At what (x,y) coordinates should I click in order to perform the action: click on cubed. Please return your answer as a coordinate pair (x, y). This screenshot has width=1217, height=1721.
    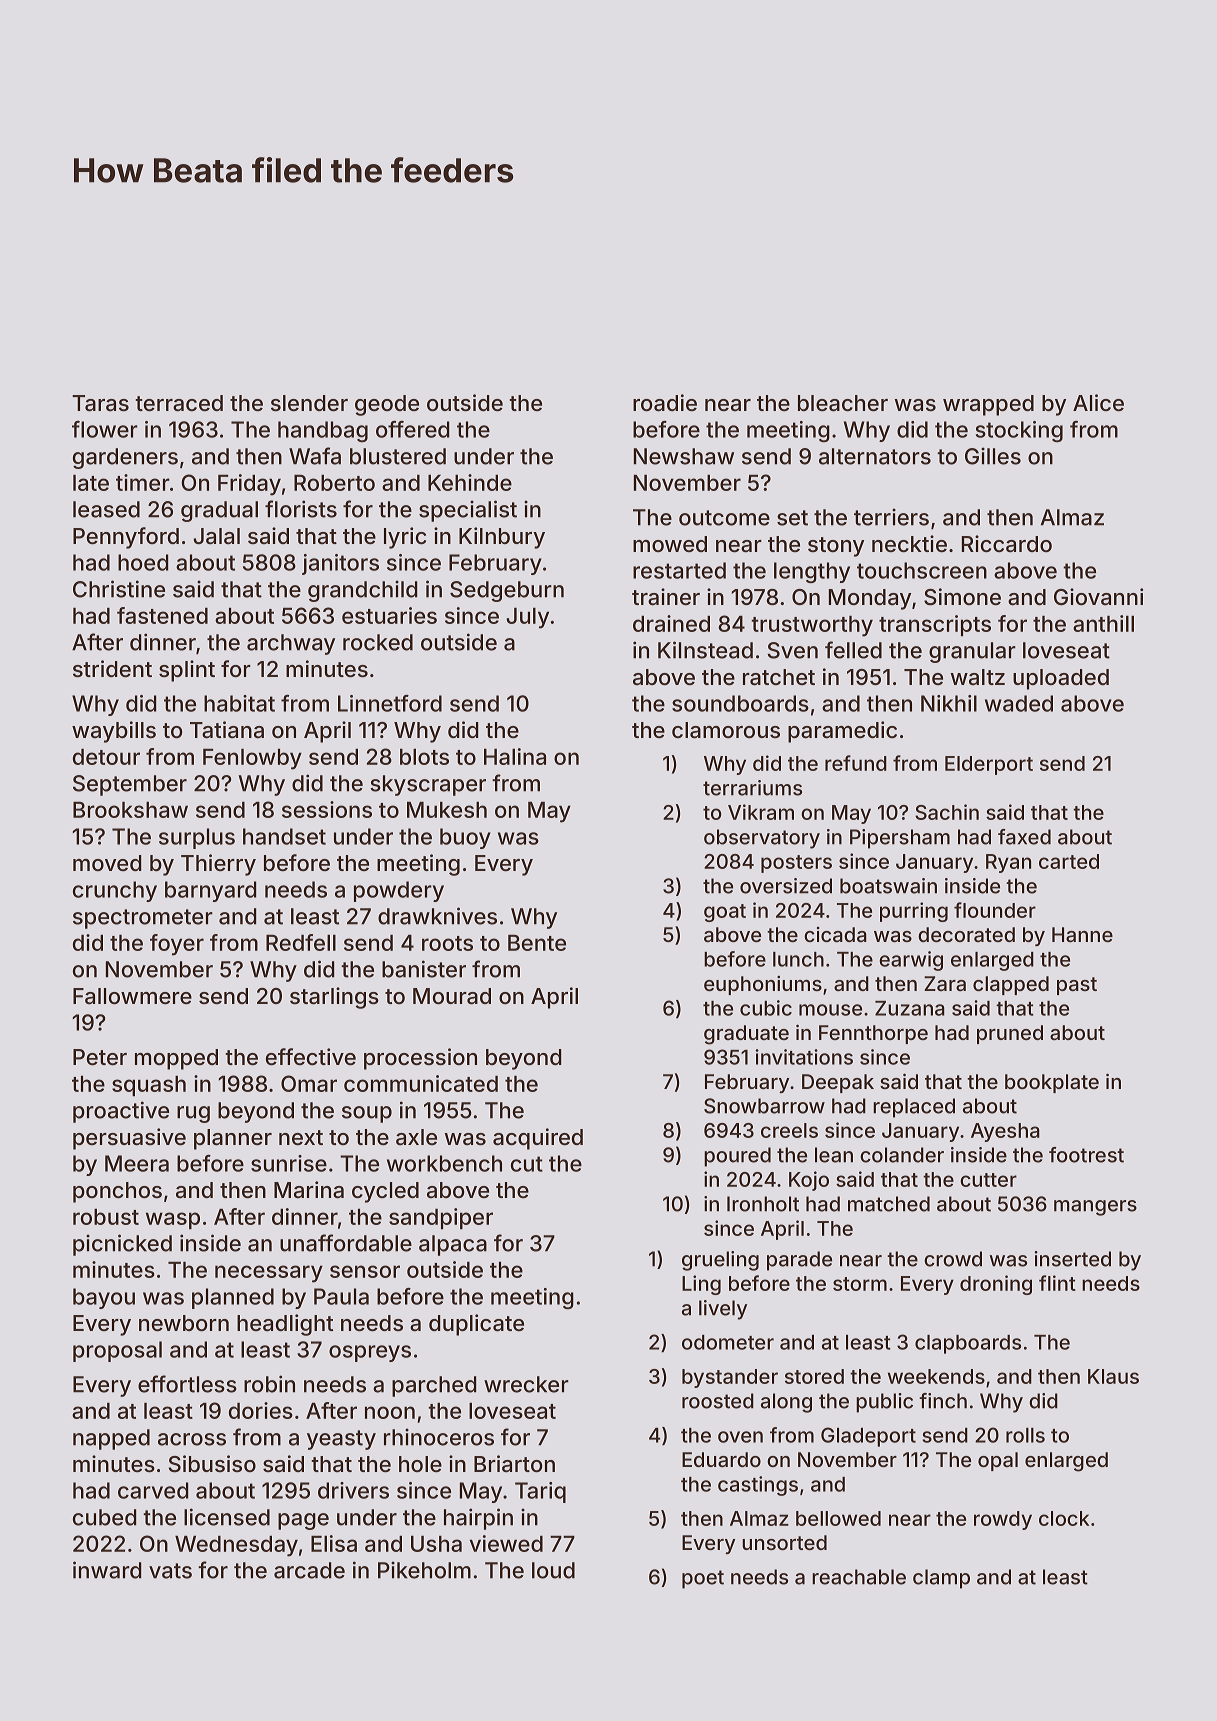
    Looking at the image, I should click on (105, 1517).
